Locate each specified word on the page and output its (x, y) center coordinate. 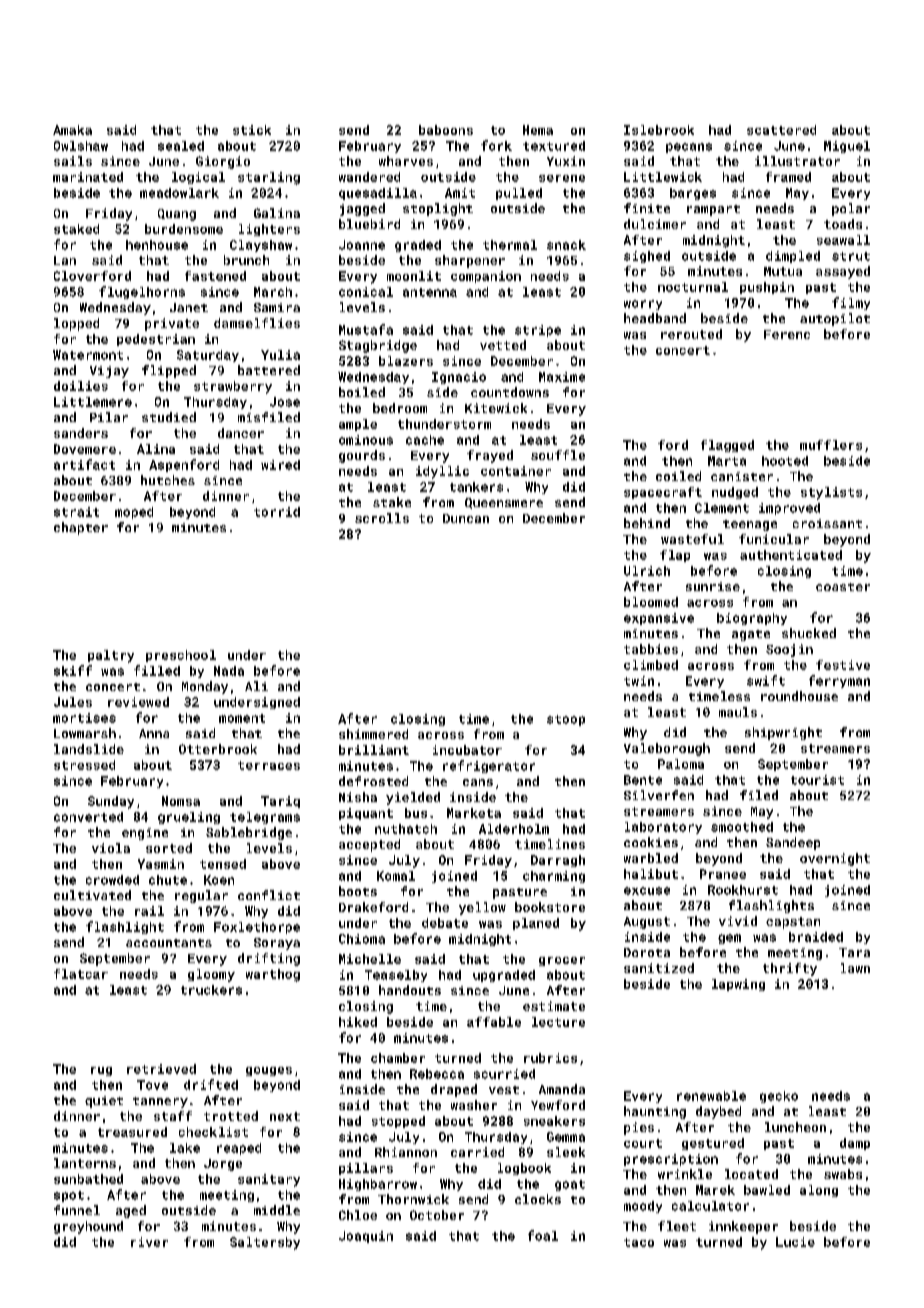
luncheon (795, 1127)
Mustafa (366, 329)
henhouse (157, 245)
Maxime (562, 377)
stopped (398, 1122)
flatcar (81, 974)
